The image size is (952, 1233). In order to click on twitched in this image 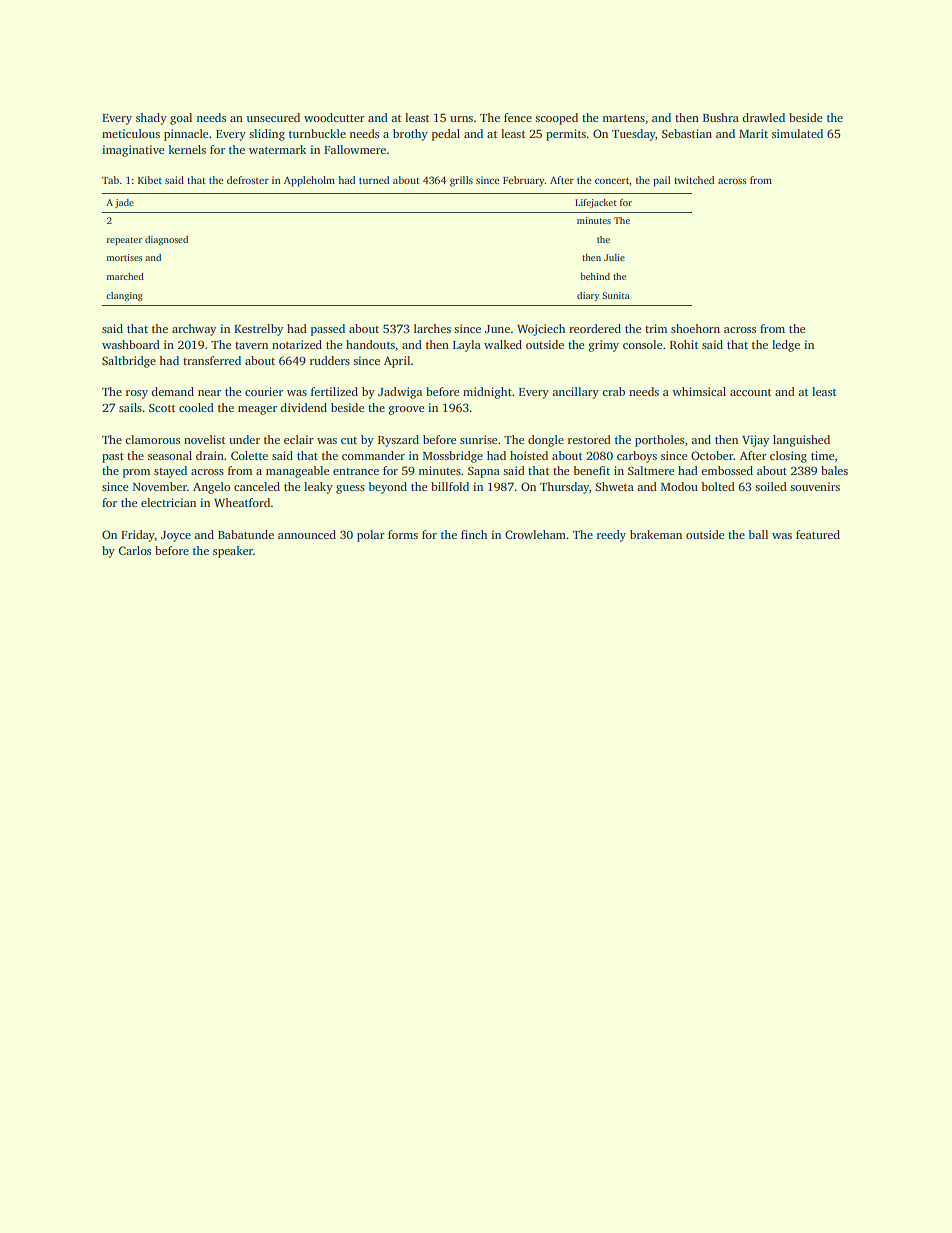, I will do `click(694, 180)`.
